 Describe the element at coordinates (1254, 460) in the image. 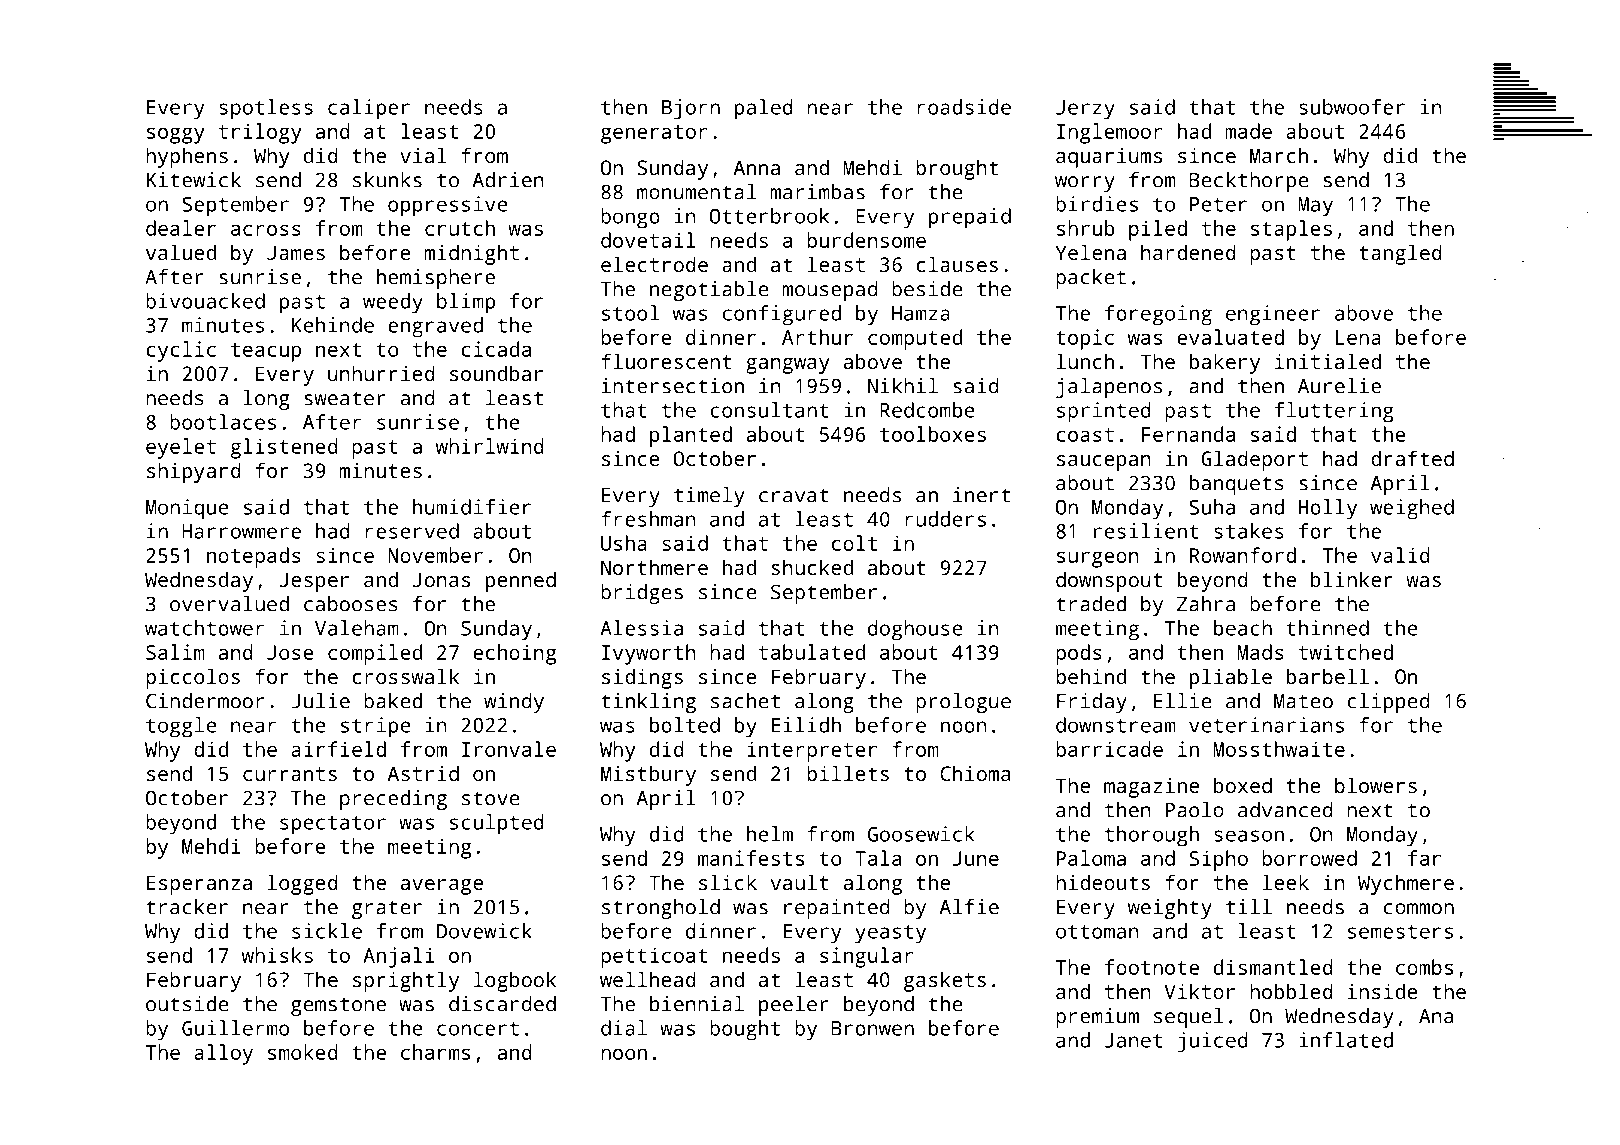

I see `Gladeport` at that location.
